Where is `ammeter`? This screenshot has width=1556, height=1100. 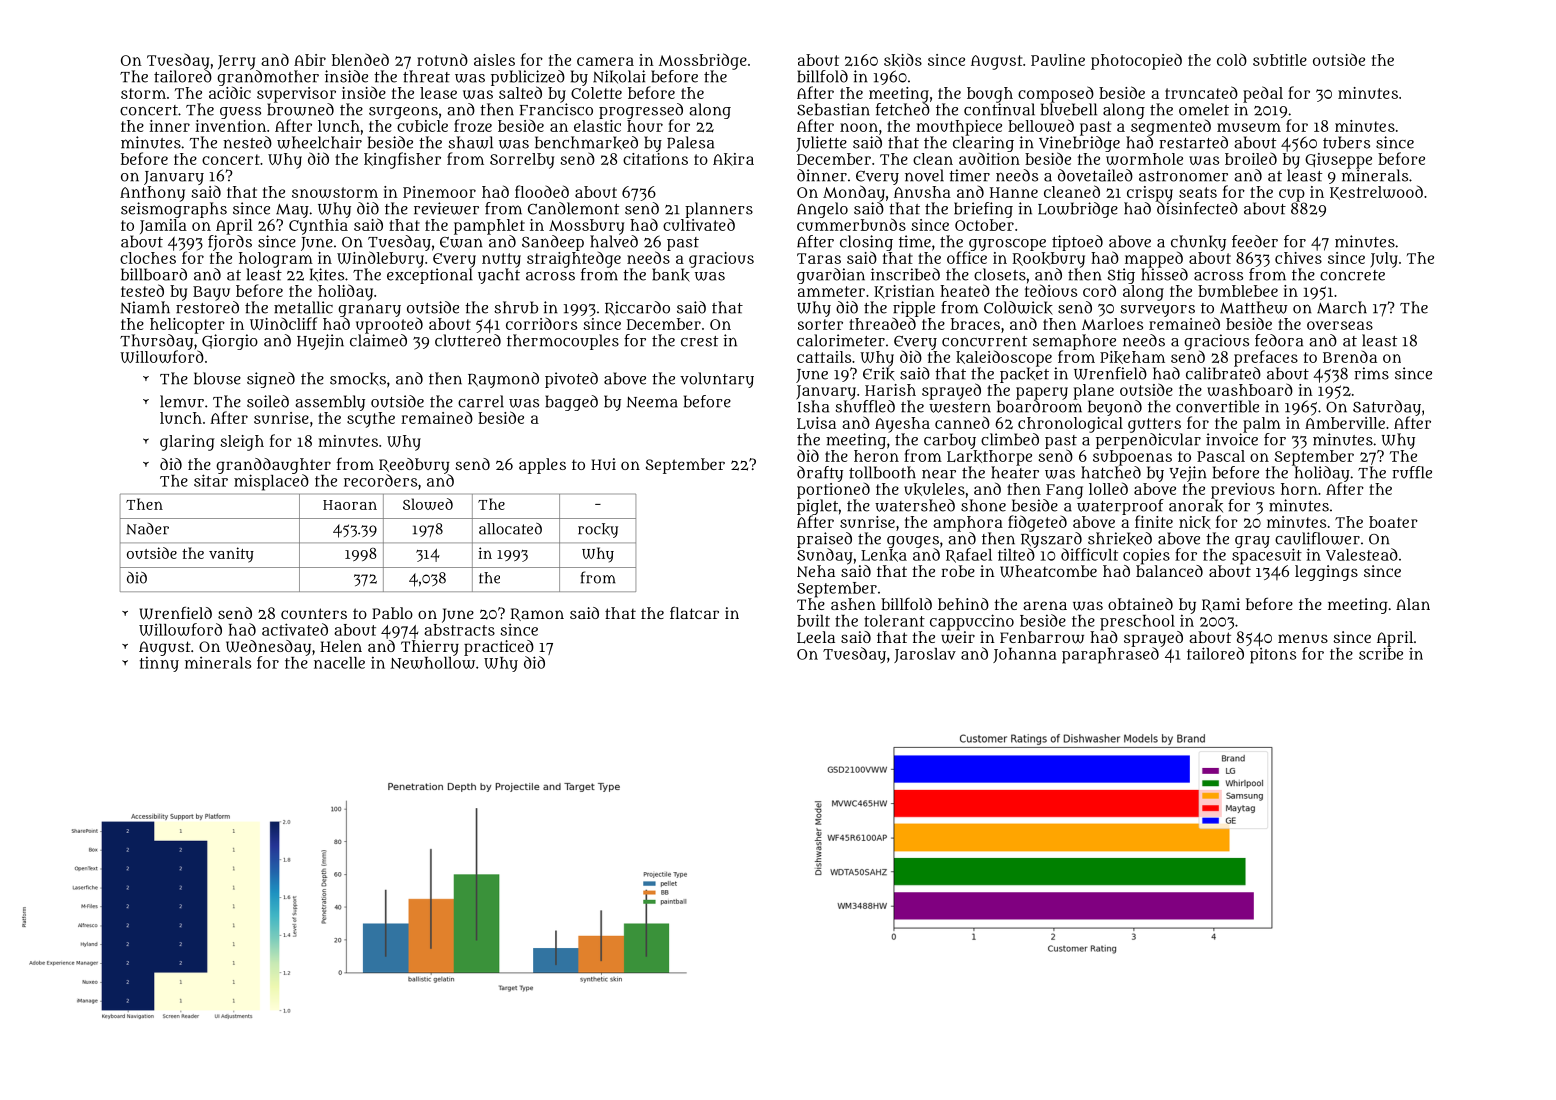
ammeter is located at coordinates (831, 291).
